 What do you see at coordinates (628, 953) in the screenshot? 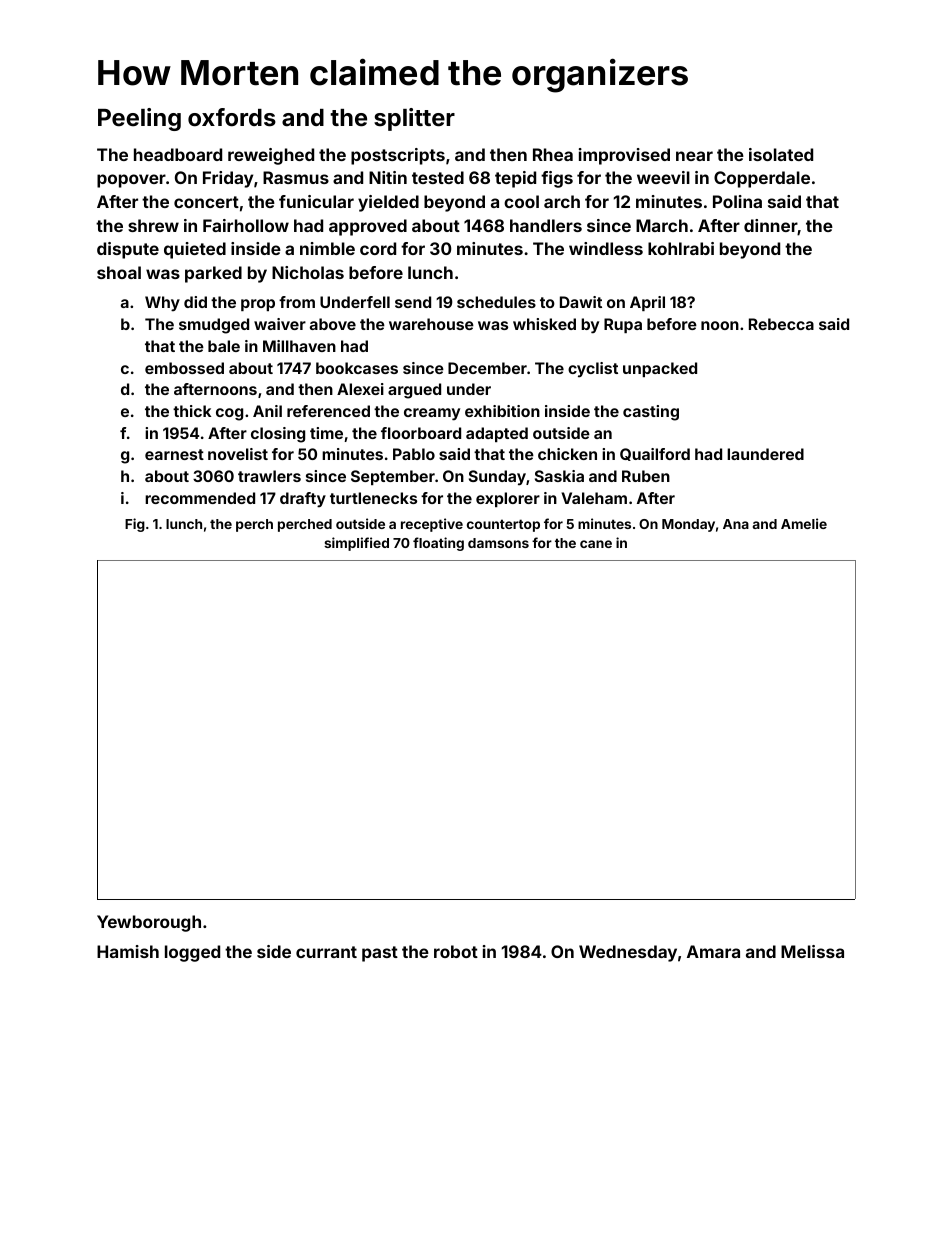
I see `Wednesday` at bounding box center [628, 953].
